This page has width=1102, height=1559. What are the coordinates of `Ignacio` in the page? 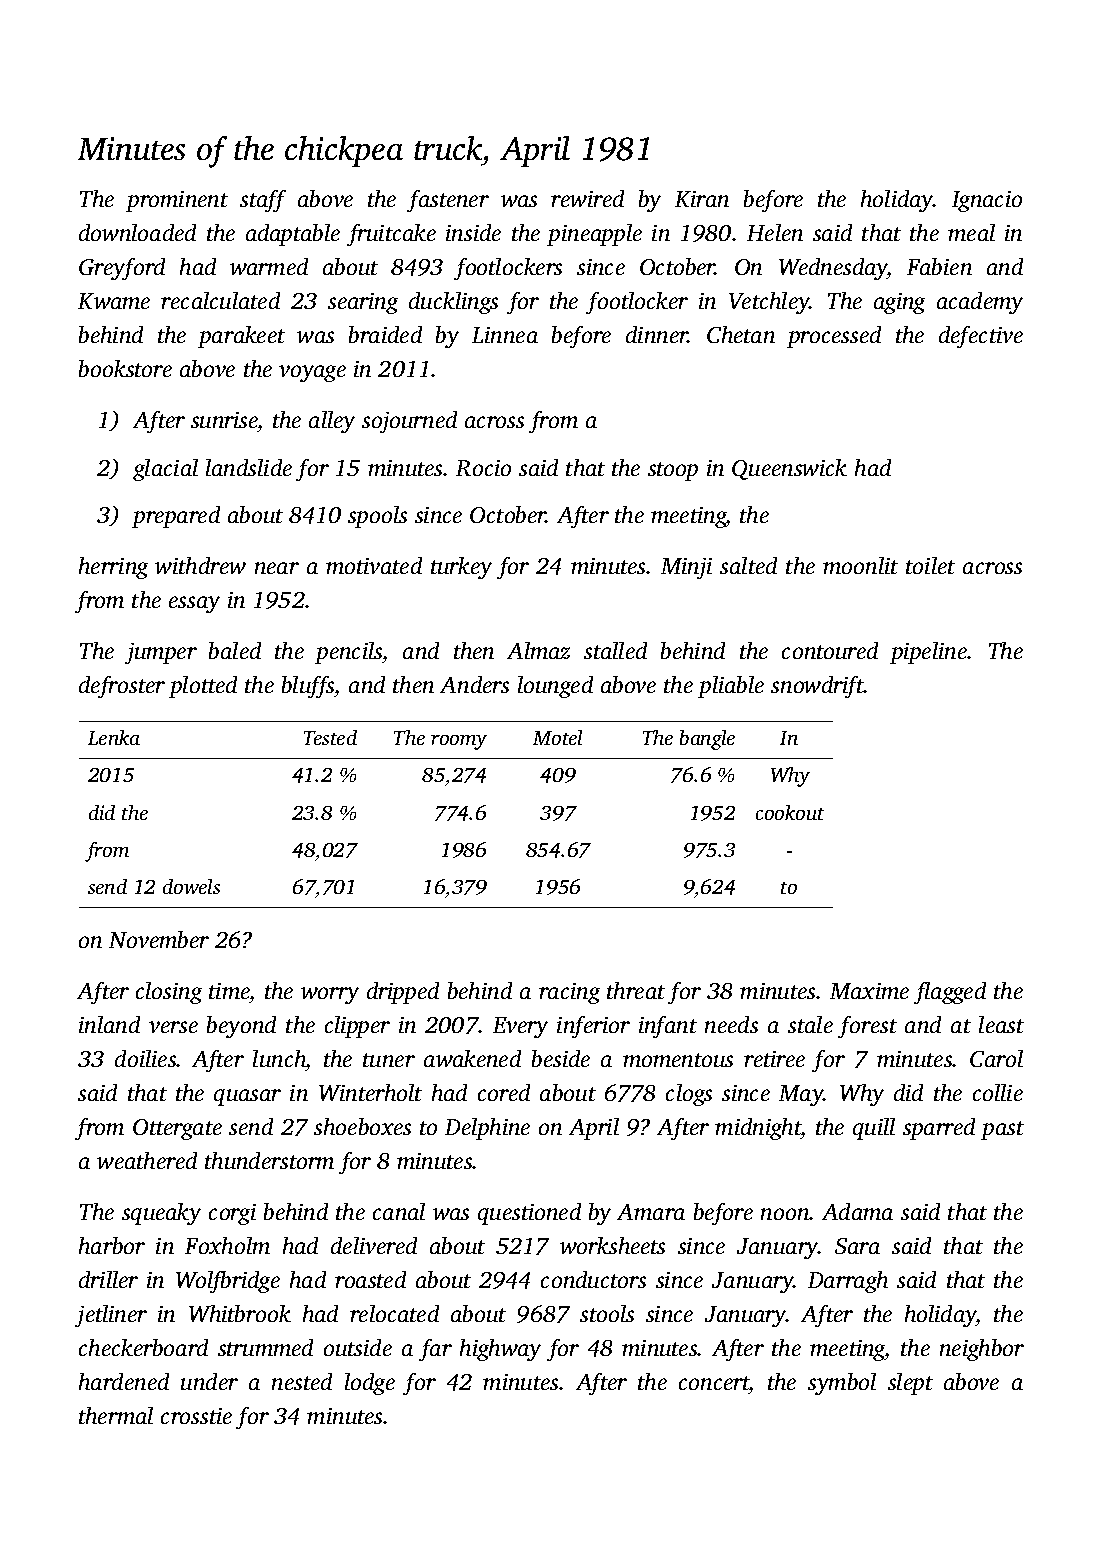 It's located at (987, 201).
